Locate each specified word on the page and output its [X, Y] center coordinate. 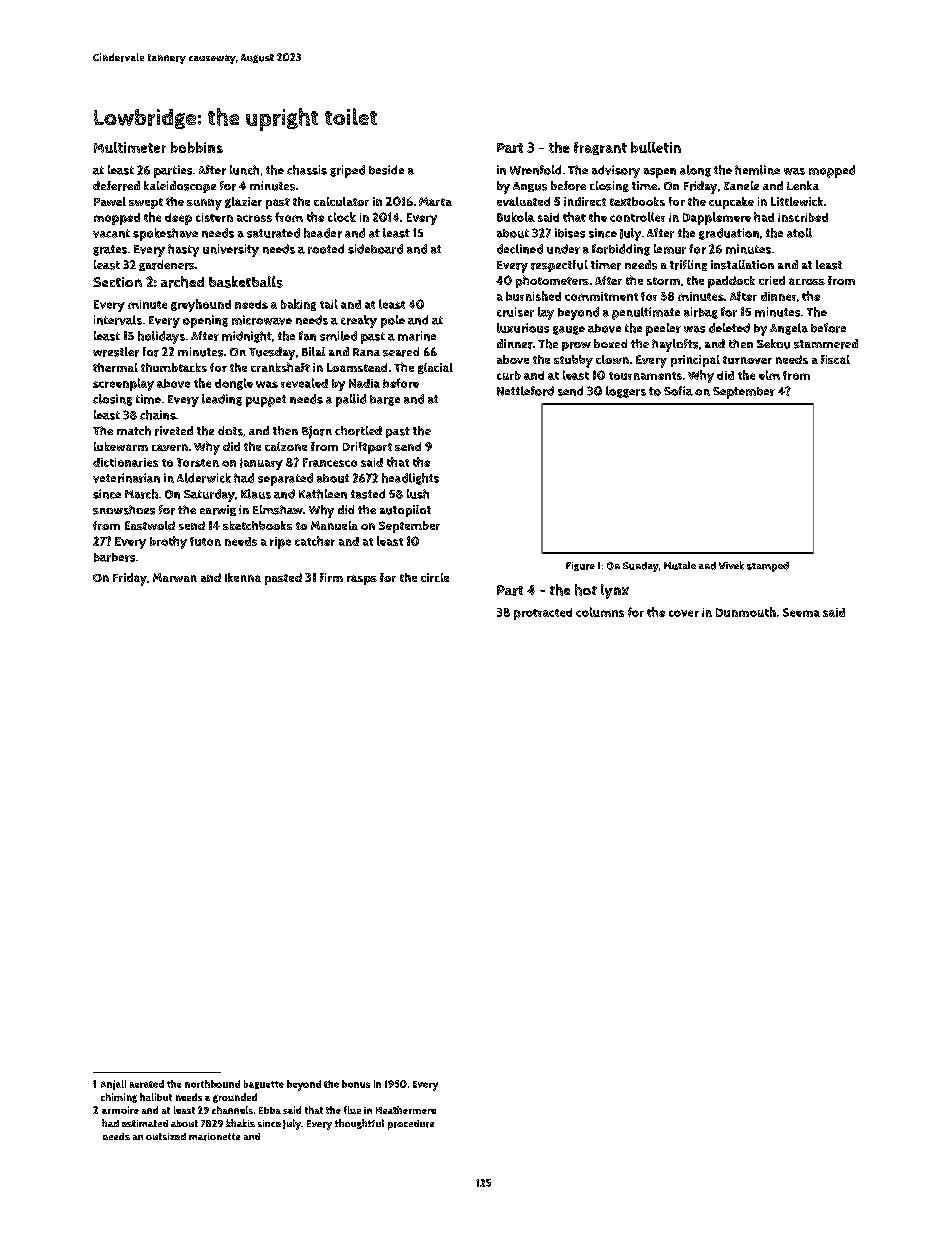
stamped [768, 567]
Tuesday [272, 353]
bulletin [656, 147]
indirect [585, 201]
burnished [533, 296]
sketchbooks [257, 525]
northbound [212, 1084]
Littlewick [797, 201]
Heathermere [406, 1110]
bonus [356, 1084]
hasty [183, 250]
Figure [580, 566]
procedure [411, 1125]
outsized [166, 1136]
